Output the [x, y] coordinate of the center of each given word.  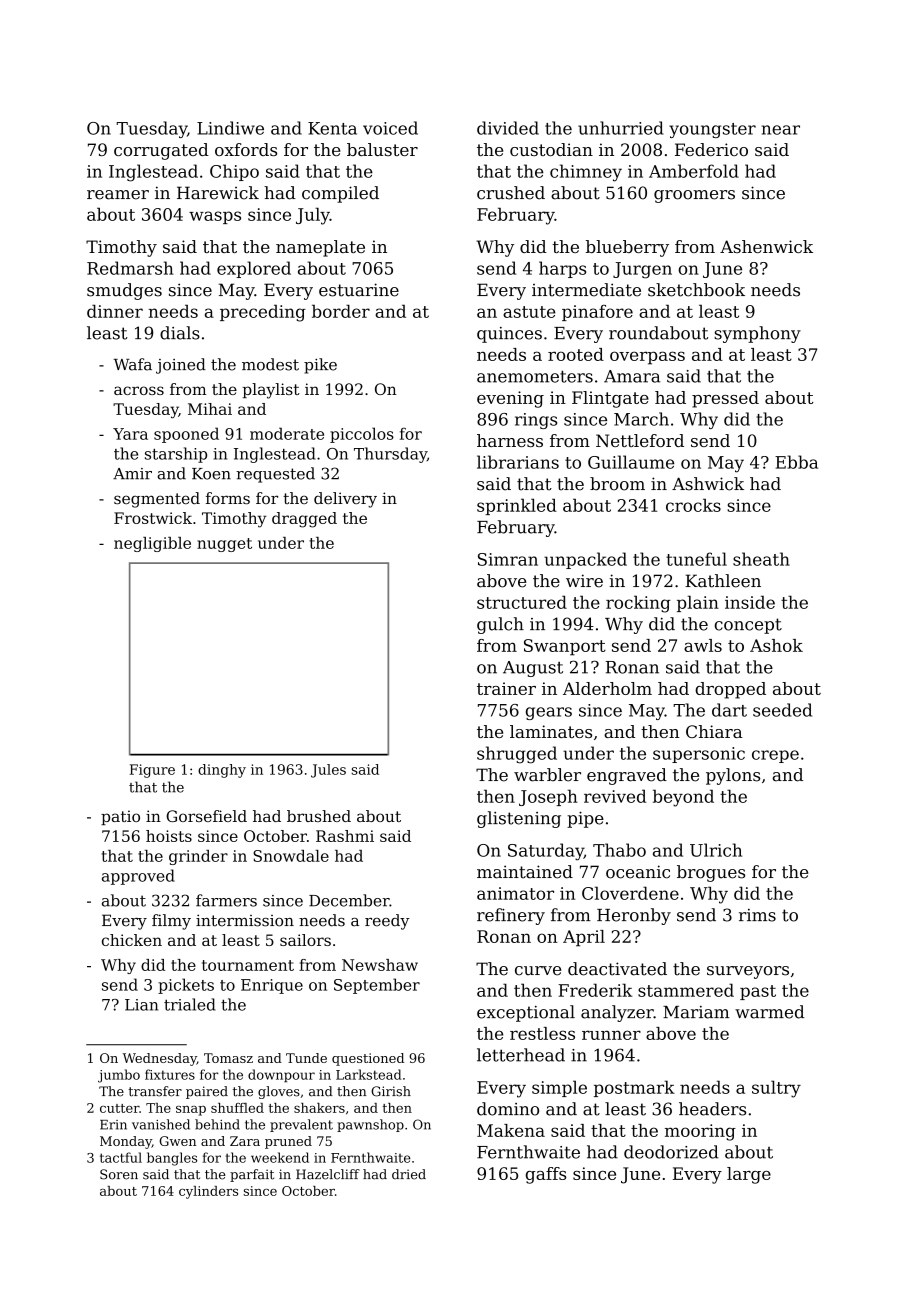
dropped [730, 690]
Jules [328, 771]
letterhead [521, 1055]
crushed [511, 193]
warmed [770, 1012]
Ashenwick [766, 246]
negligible [152, 544]
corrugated [161, 151]
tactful [121, 1157]
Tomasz [228, 1058]
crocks [693, 505]
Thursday [390, 455]
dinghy [222, 771]
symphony [757, 334]
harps [562, 269]
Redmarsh [130, 268]
